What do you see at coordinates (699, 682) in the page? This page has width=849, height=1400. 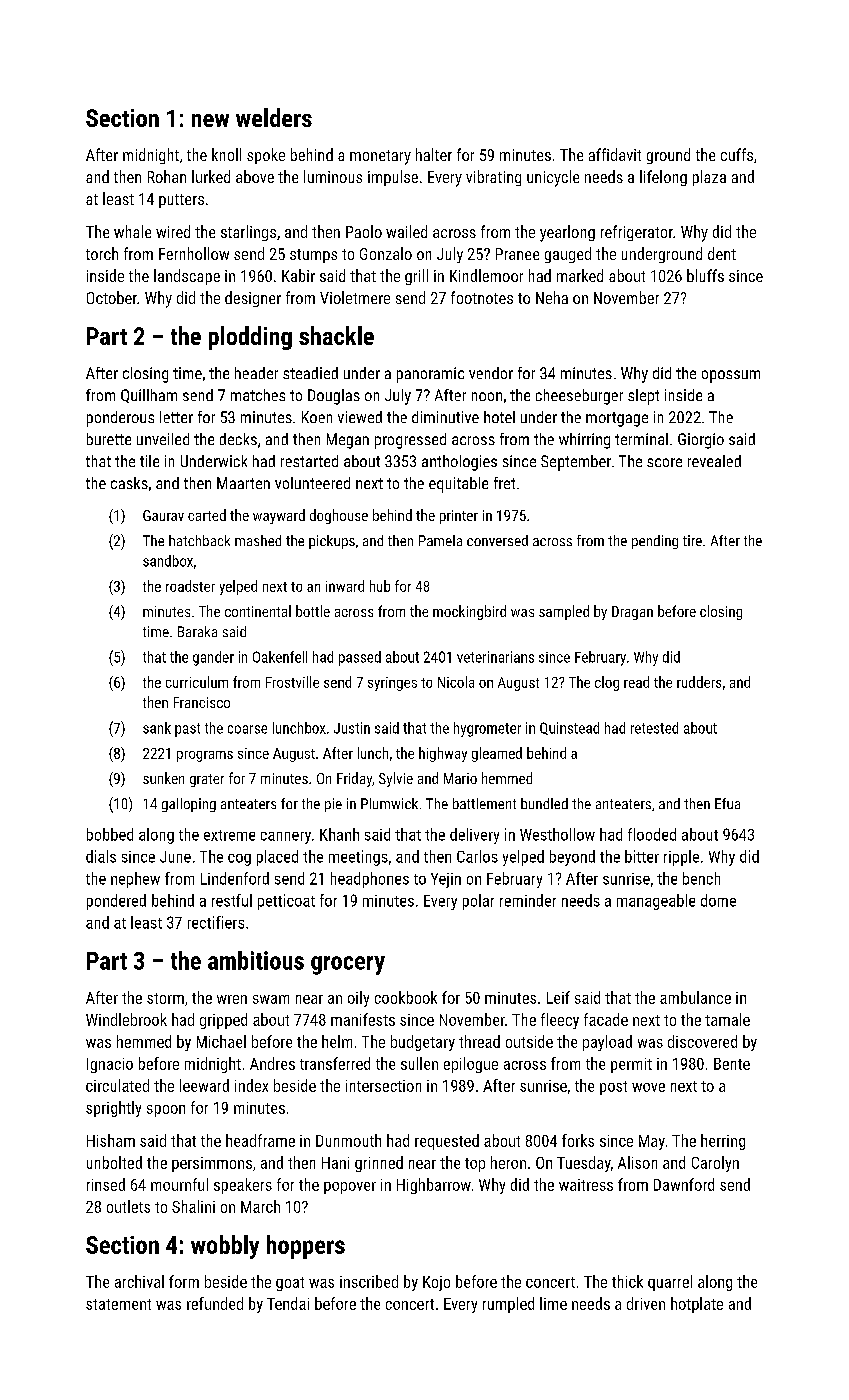 I see `rudders` at bounding box center [699, 682].
